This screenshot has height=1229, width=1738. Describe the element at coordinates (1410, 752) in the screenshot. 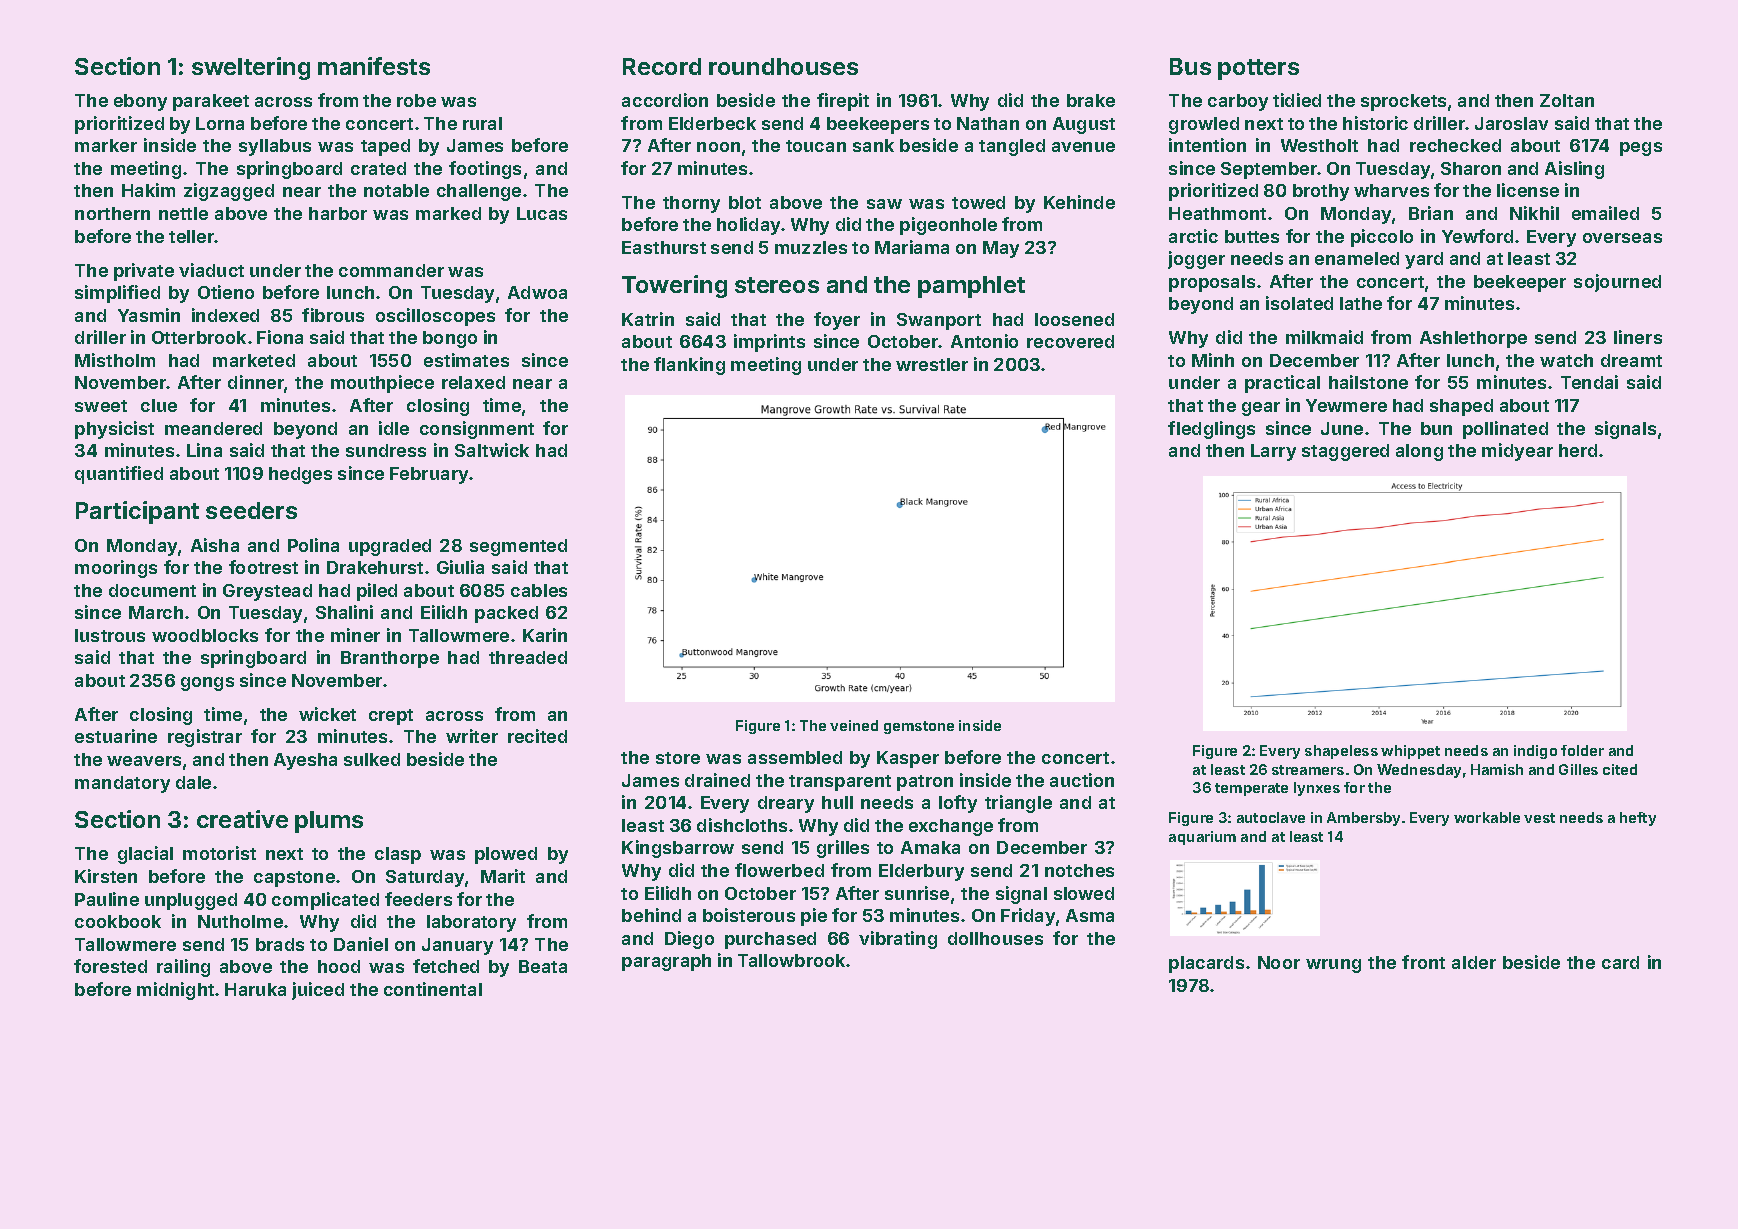

I see `whippet` at that location.
